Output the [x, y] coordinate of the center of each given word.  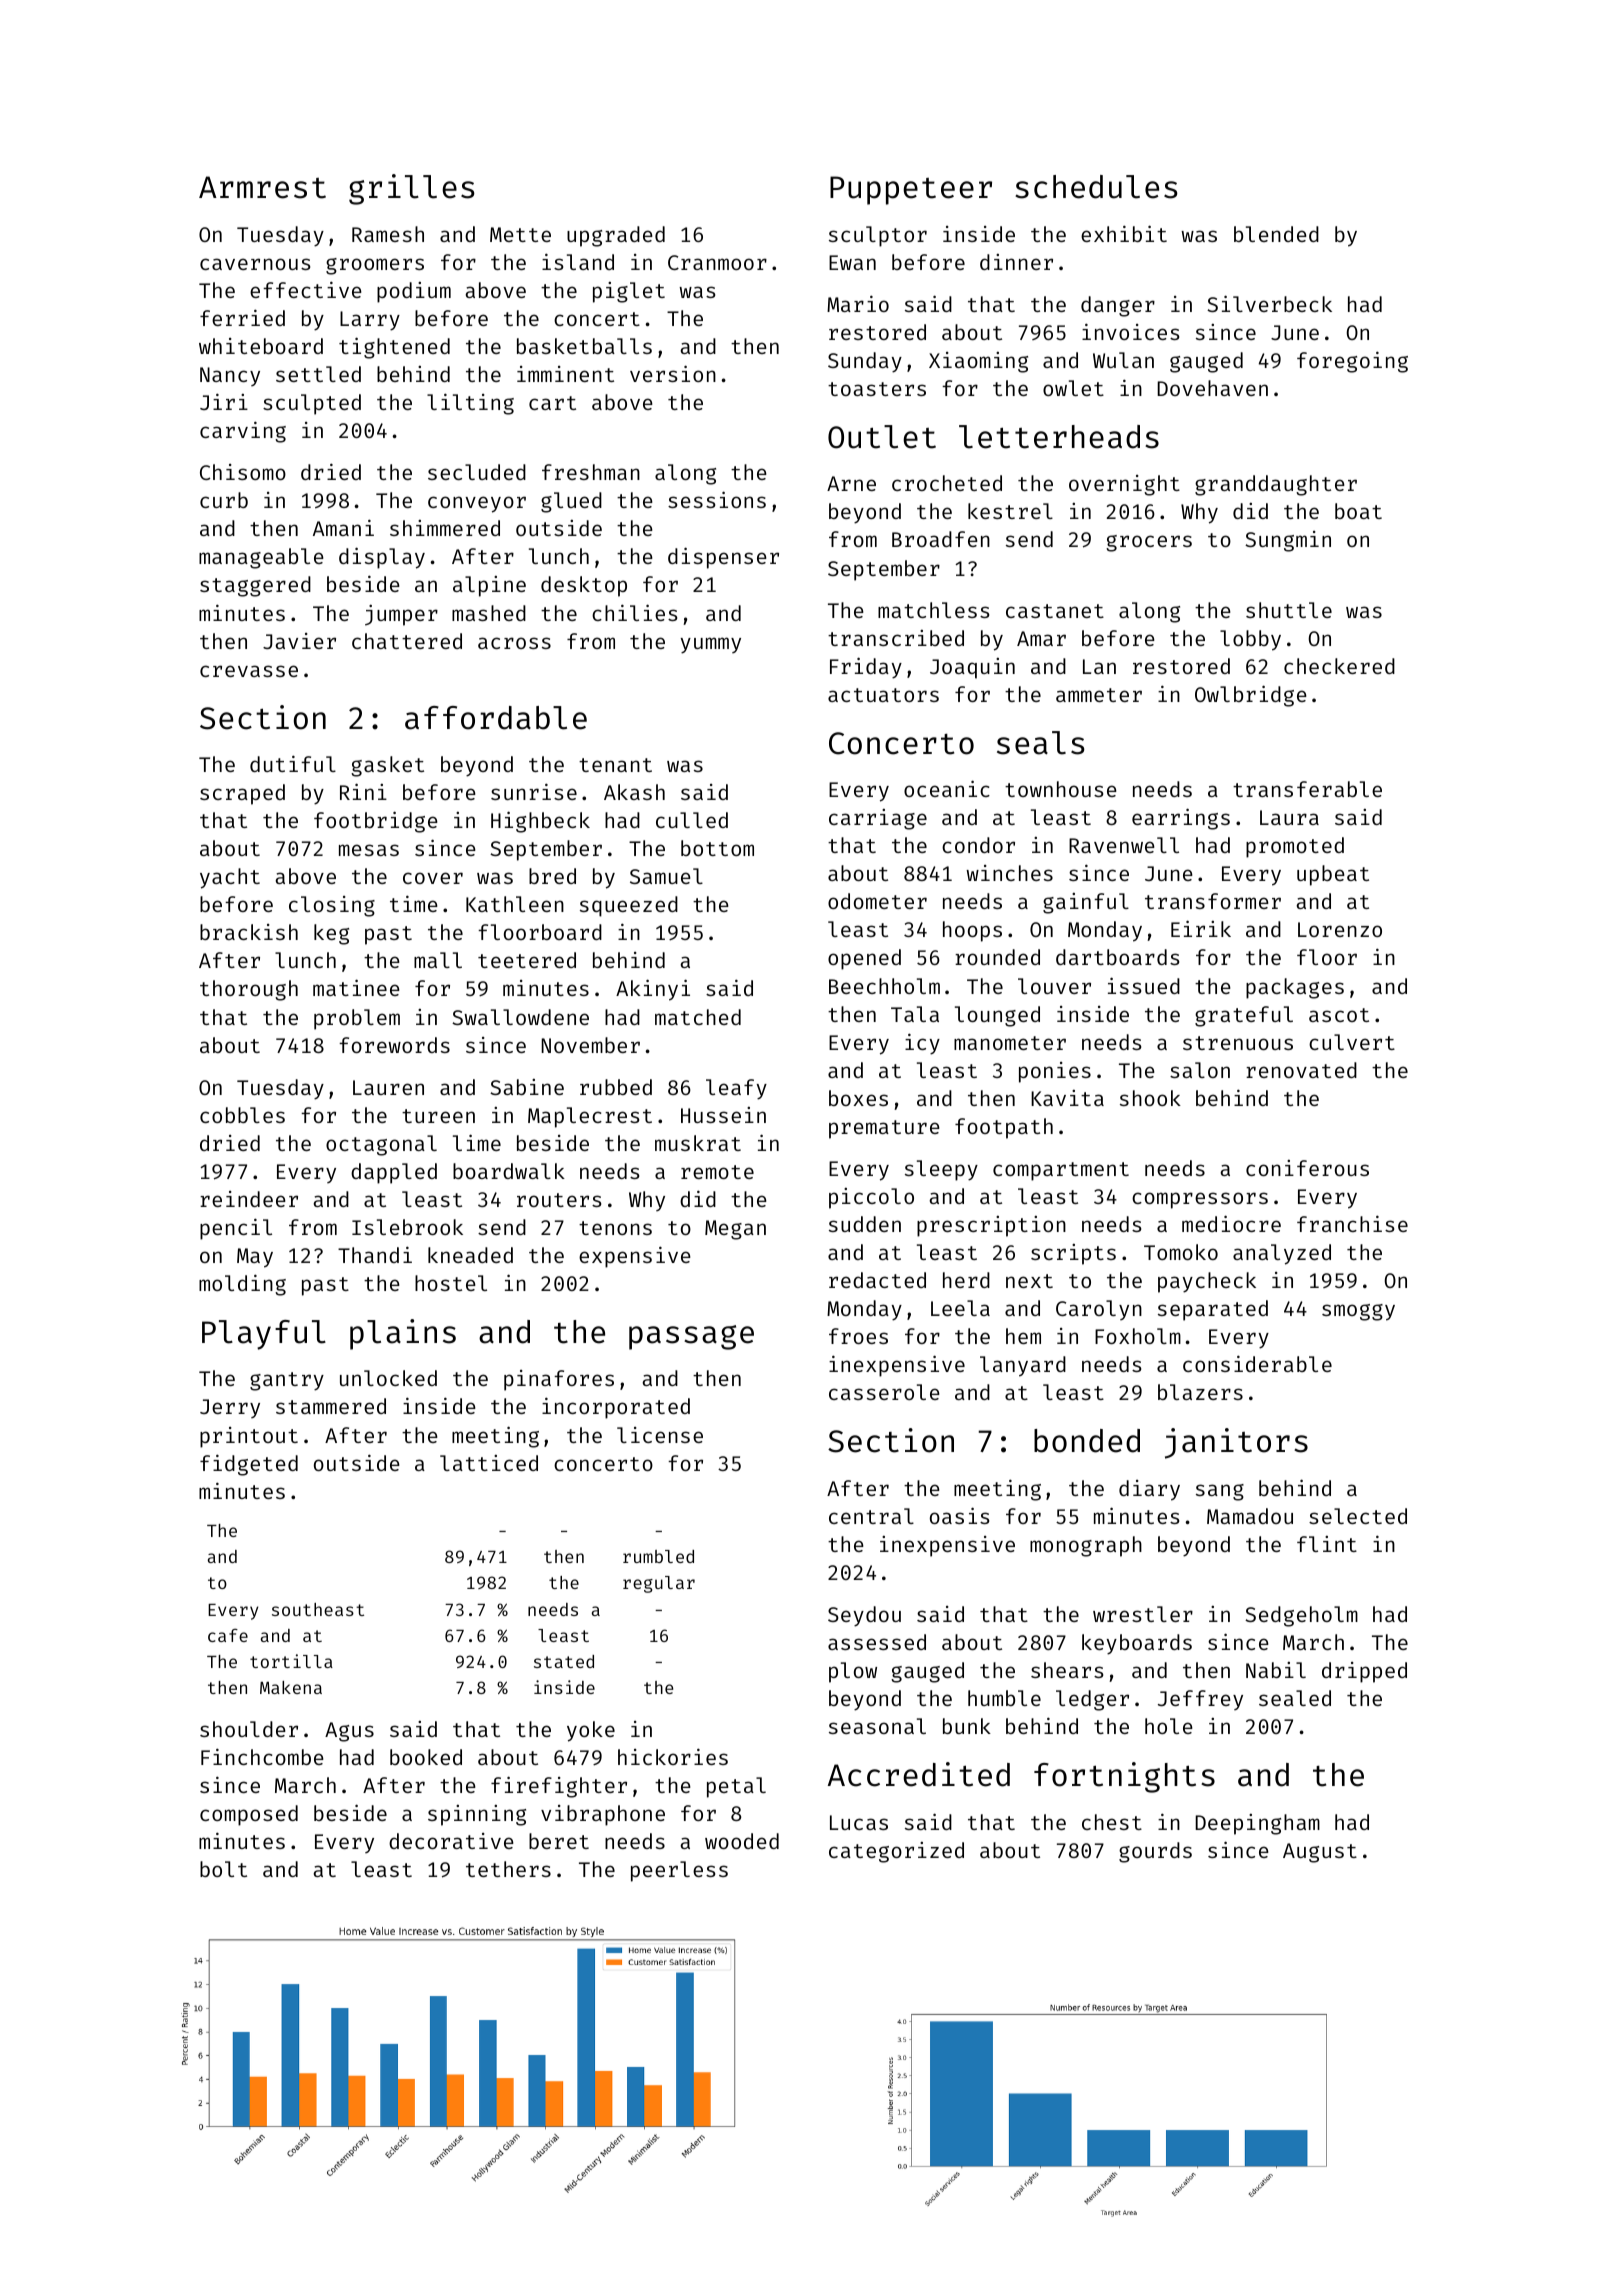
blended [1276, 234]
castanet [1055, 611]
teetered [527, 960]
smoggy [1358, 1312]
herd [966, 1280]
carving [243, 432]
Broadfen [941, 539]
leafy [736, 1089]
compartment [1061, 1171]
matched [698, 1017]
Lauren [388, 1087]
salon [1200, 1070]
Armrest [262, 187]
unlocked [388, 1378]
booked [426, 1757]
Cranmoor [717, 262]
